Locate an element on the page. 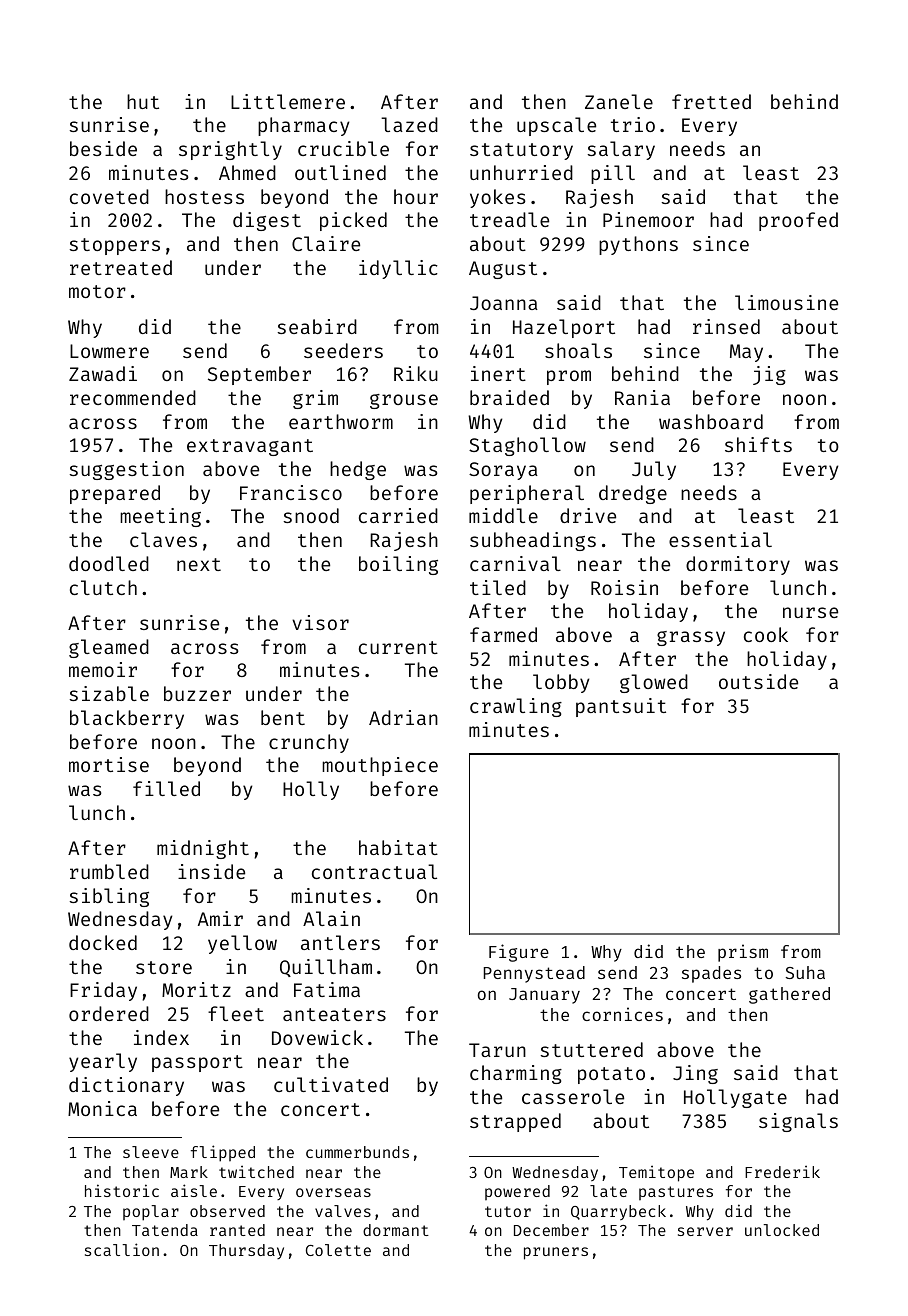 The image size is (908, 1316). fretted is located at coordinates (711, 101).
